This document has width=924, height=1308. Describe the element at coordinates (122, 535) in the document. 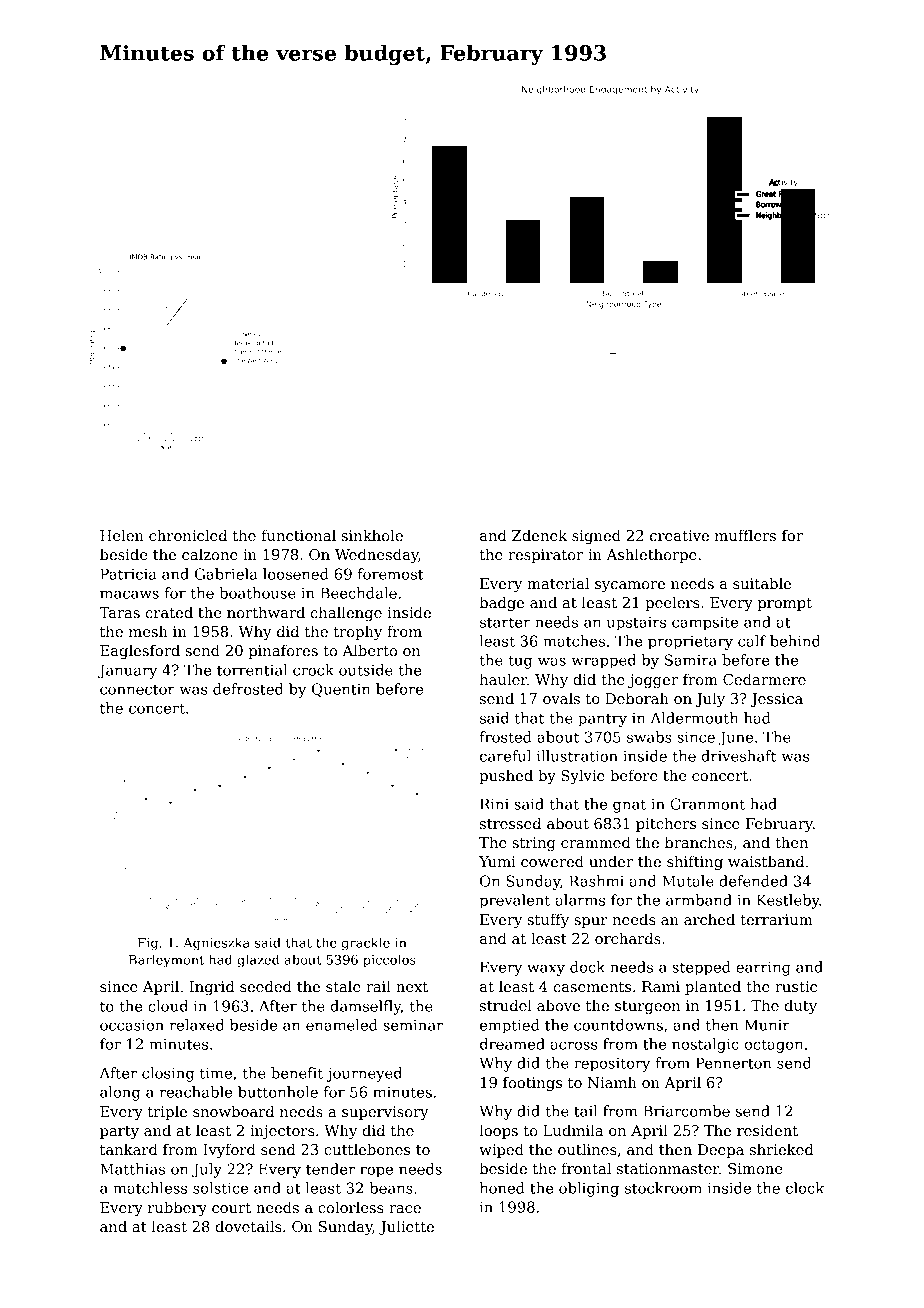

I see `Helen` at that location.
